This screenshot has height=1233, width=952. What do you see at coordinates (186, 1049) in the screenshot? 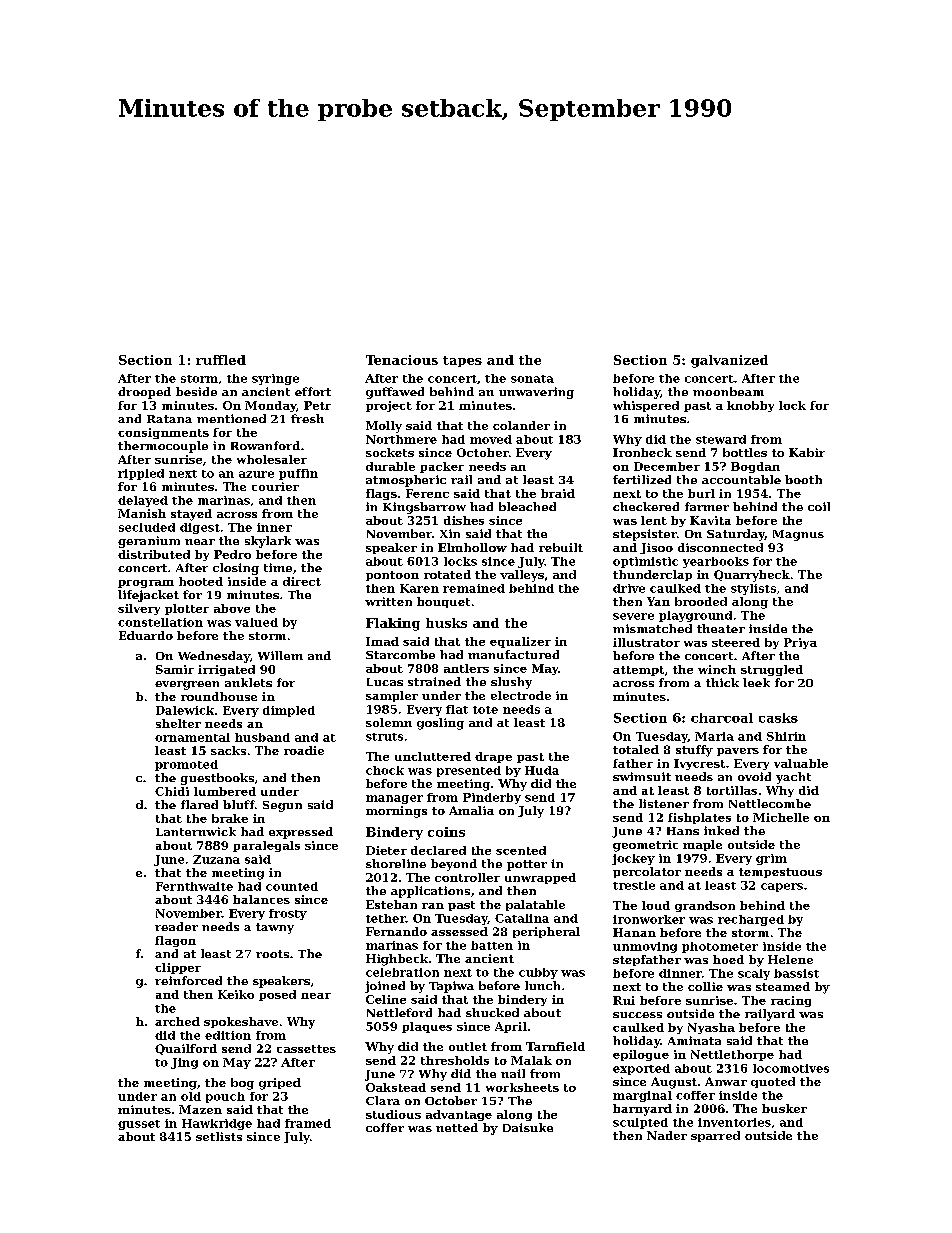
I see `Quailford` at bounding box center [186, 1049].
